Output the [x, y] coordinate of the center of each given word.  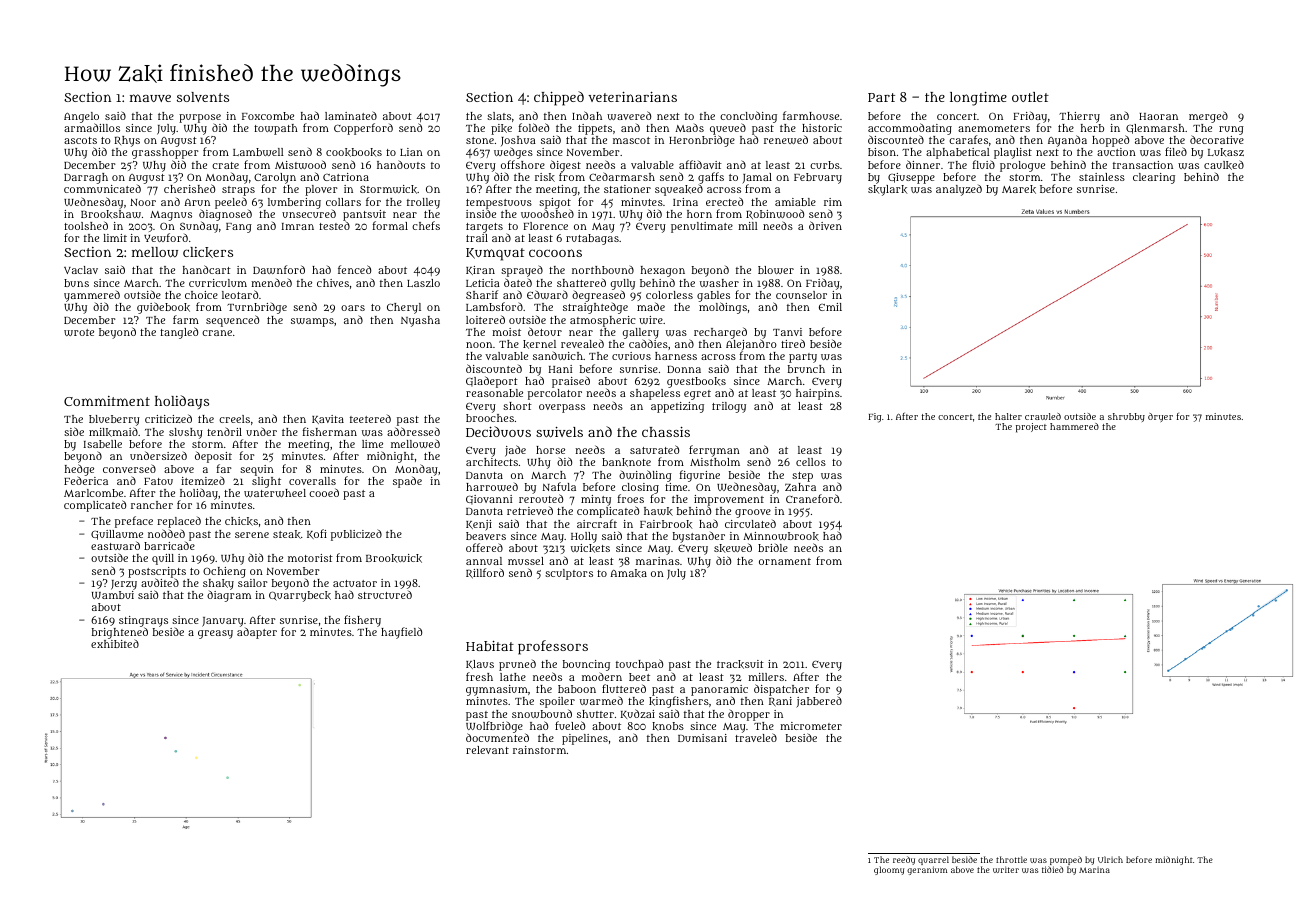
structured [385, 595]
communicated [102, 189]
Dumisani [702, 738]
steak [287, 534]
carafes [968, 140]
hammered [1074, 426]
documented [497, 738]
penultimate [702, 227]
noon [479, 345]
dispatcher [781, 690]
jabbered [819, 702]
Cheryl [404, 308]
